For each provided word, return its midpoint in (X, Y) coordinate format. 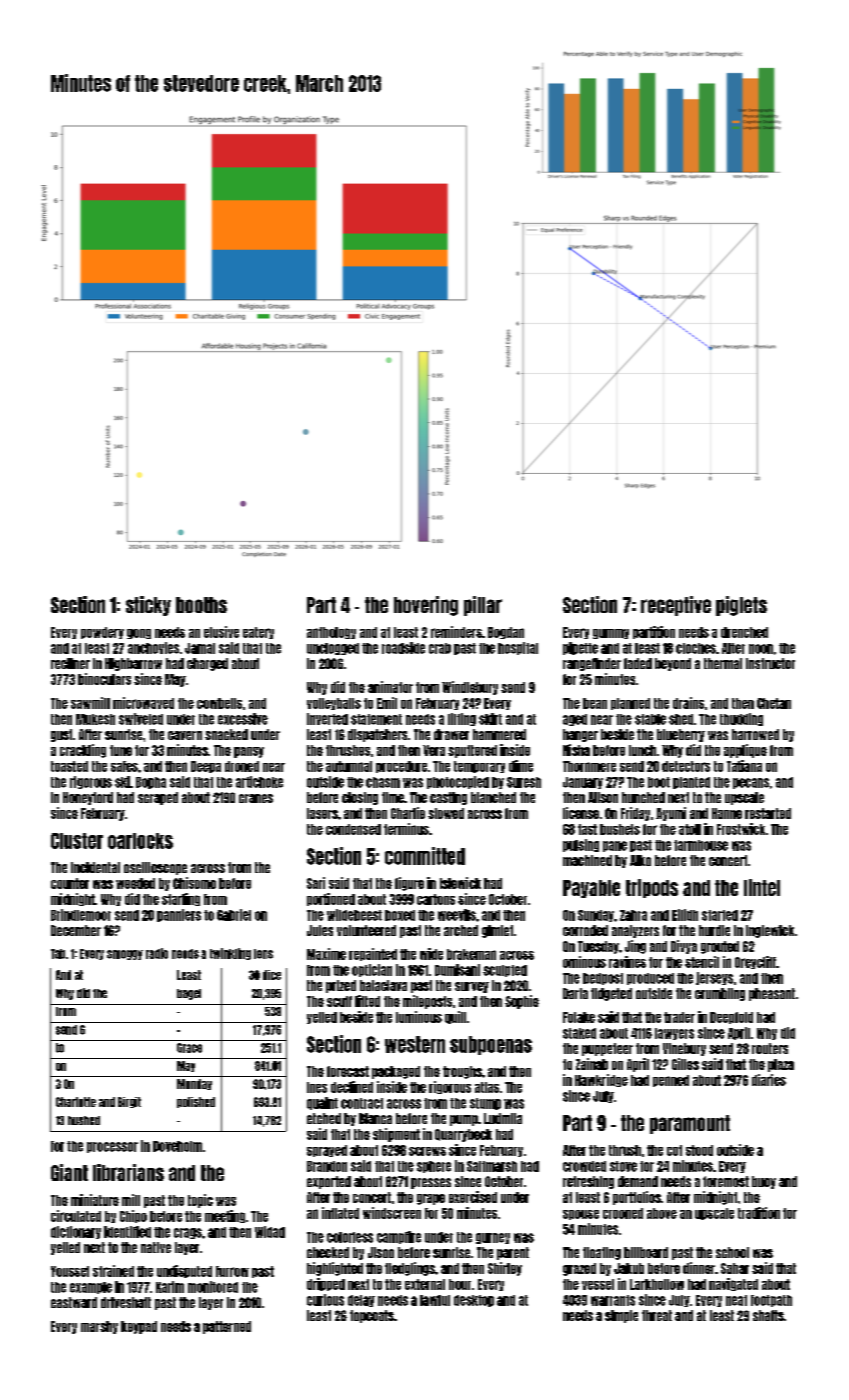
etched (324, 1118)
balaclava (383, 985)
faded (638, 663)
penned (671, 1081)
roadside (403, 648)
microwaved (143, 703)
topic (200, 1201)
